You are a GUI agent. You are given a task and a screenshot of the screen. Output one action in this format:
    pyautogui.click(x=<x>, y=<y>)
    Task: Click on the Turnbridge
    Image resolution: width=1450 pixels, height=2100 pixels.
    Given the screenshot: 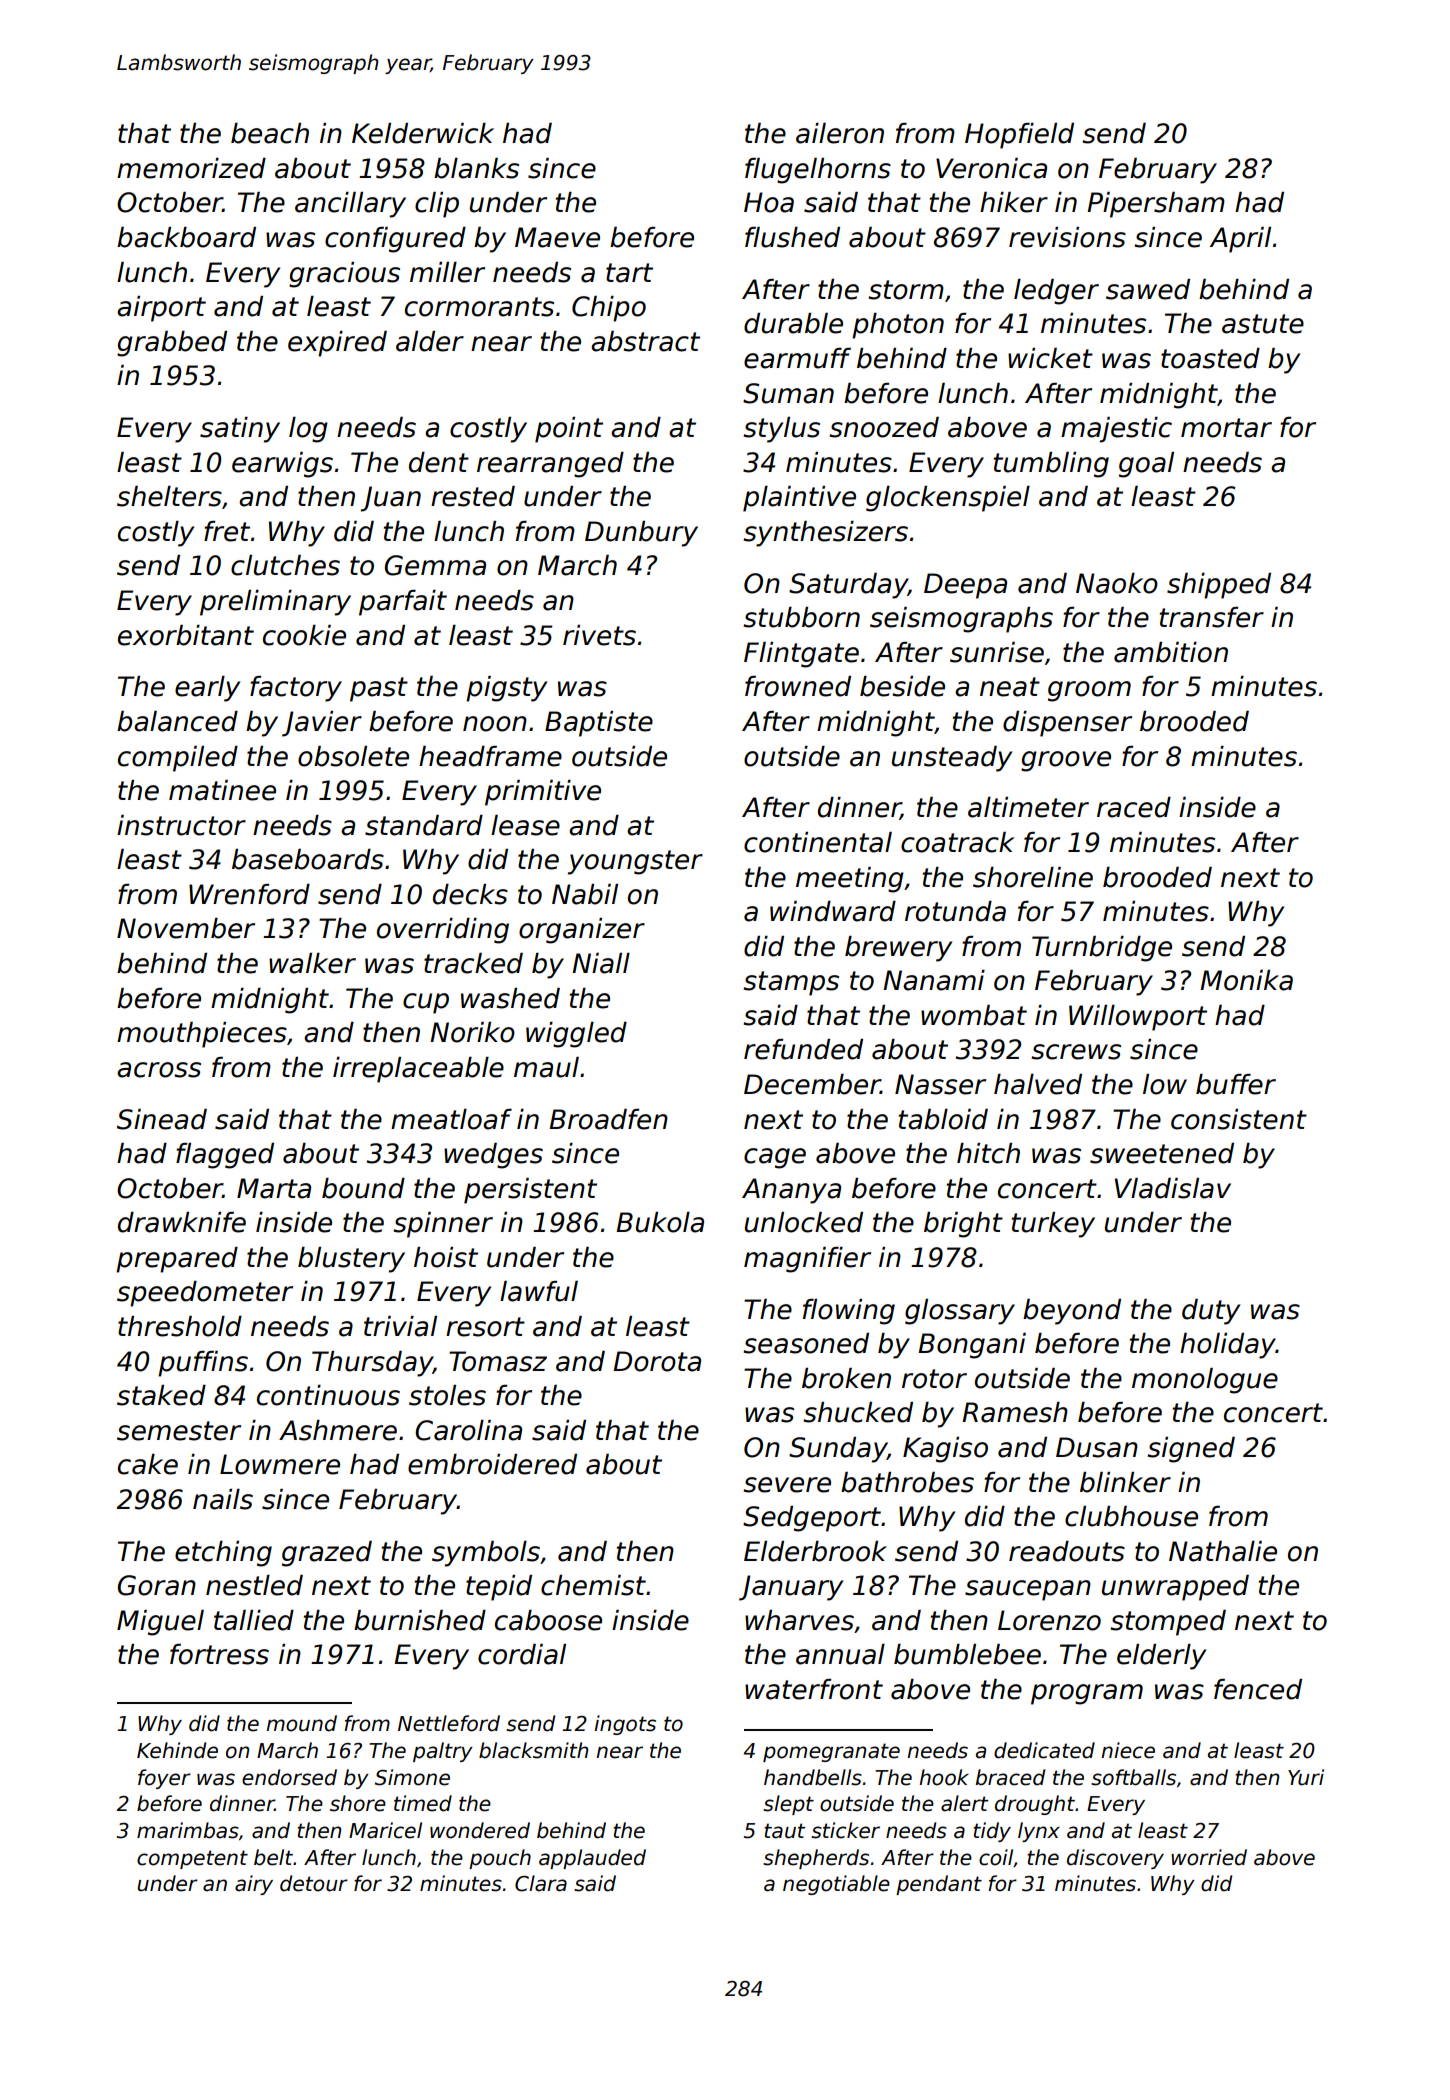 What is the action you would take?
    pyautogui.click(x=1102, y=949)
